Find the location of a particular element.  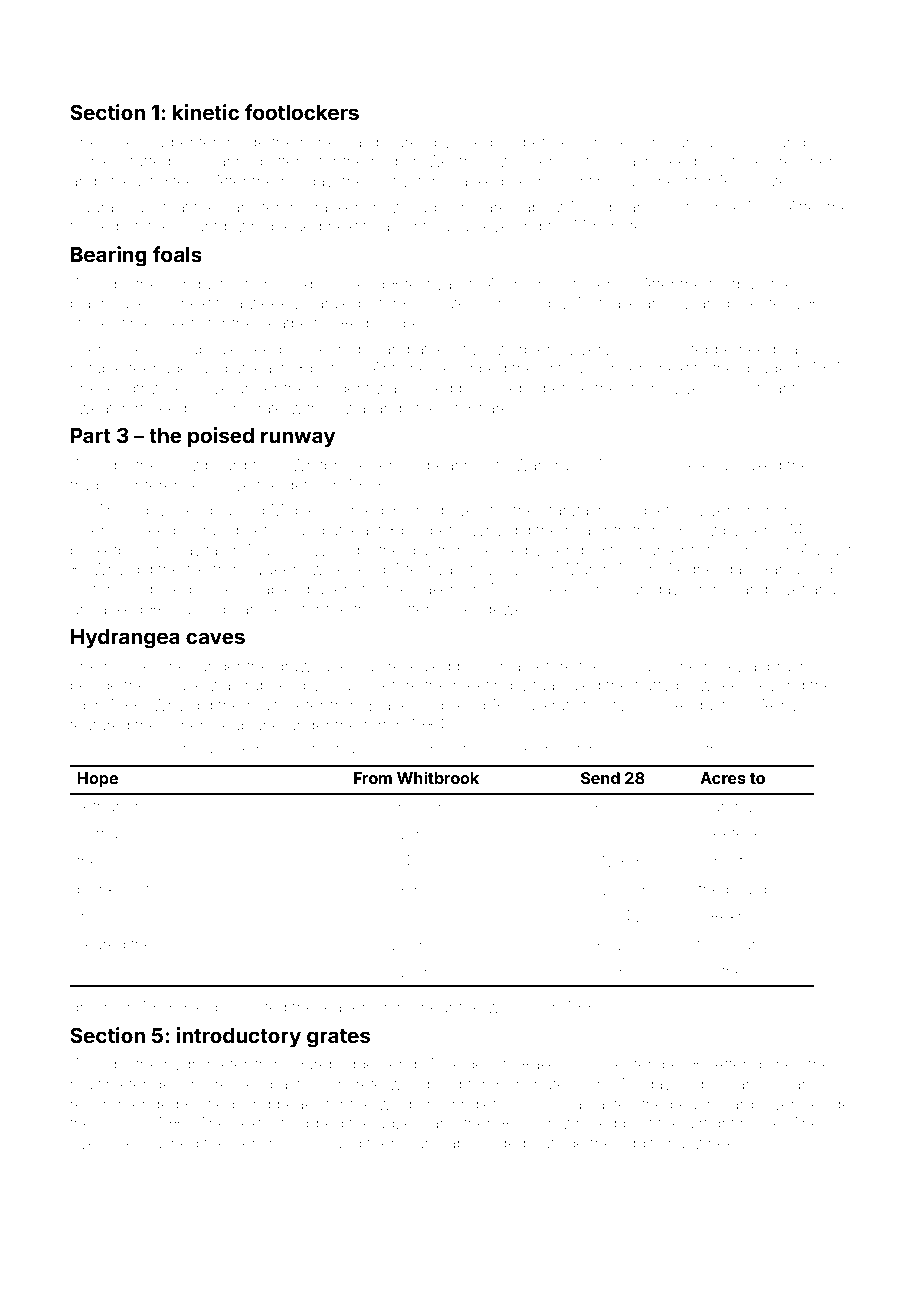

bakery is located at coordinates (439, 591).
